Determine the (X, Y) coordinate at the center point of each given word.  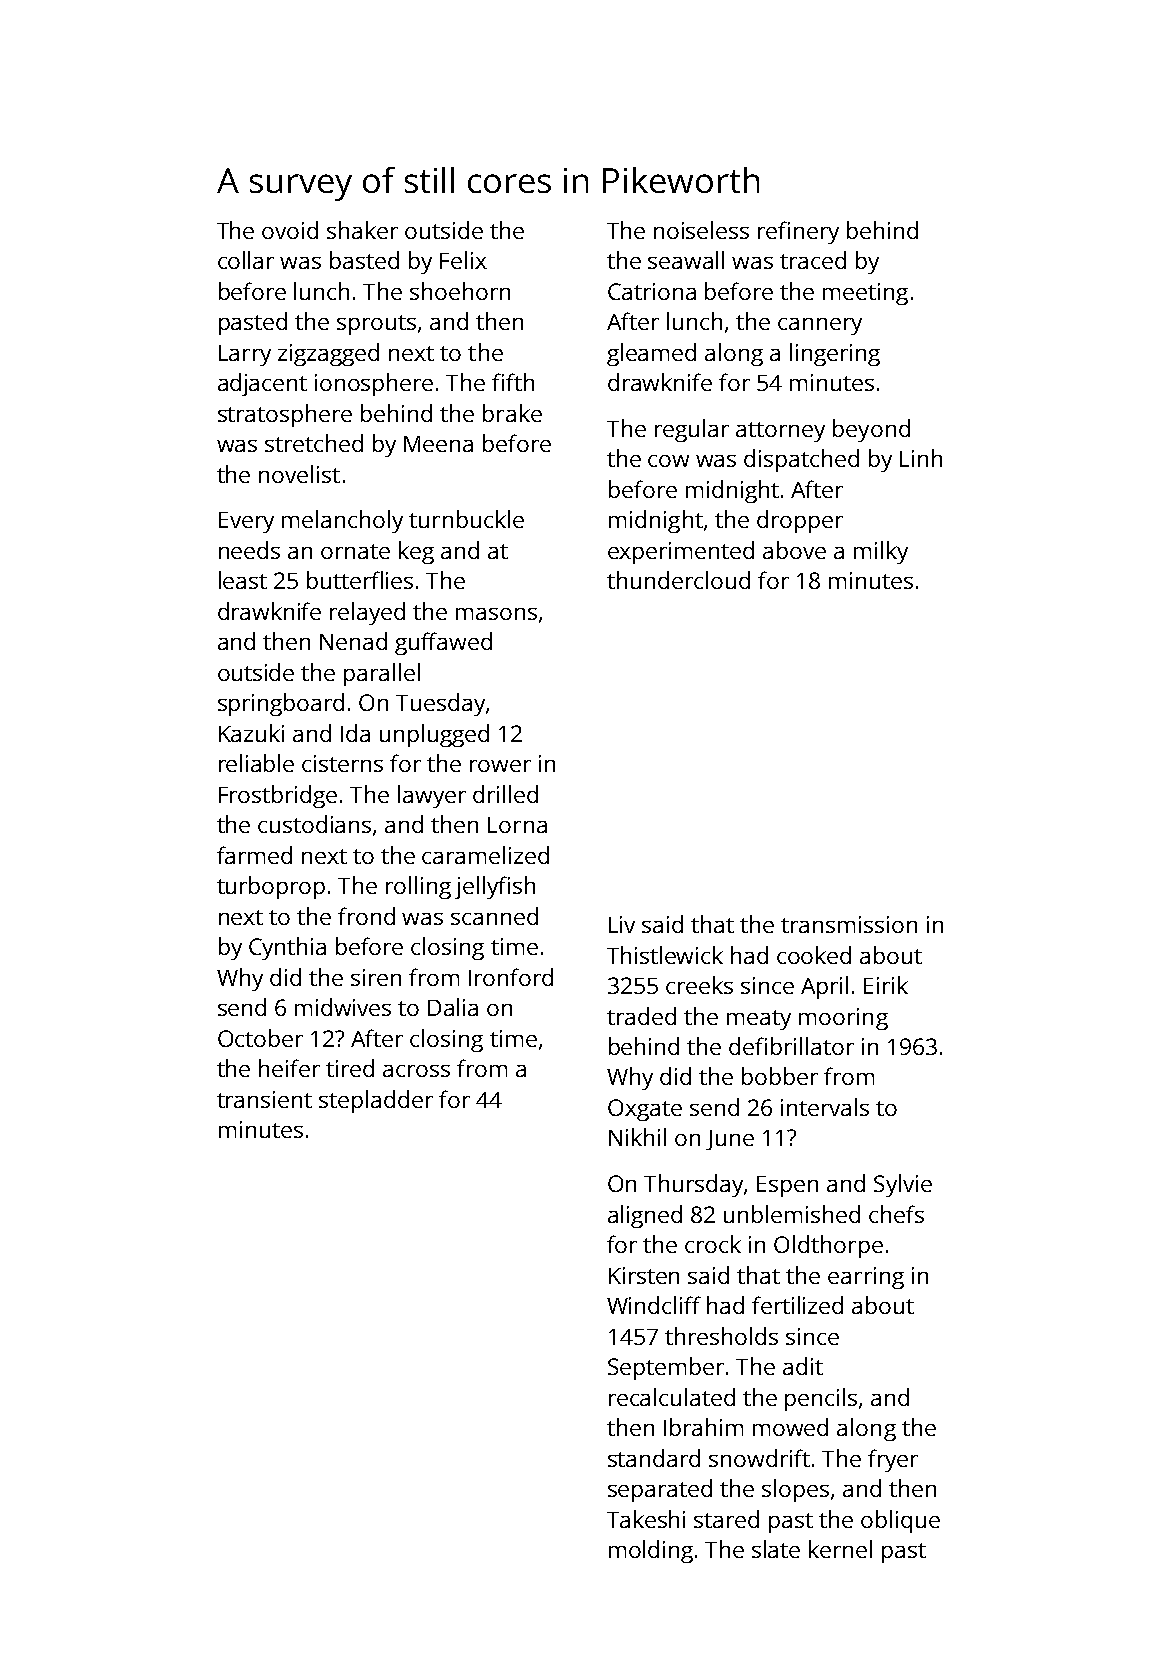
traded (641, 1016)
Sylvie (903, 1185)
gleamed (651, 354)
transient (264, 1099)
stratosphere (285, 415)
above (794, 550)
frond (366, 916)
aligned (645, 1216)
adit (803, 1366)
